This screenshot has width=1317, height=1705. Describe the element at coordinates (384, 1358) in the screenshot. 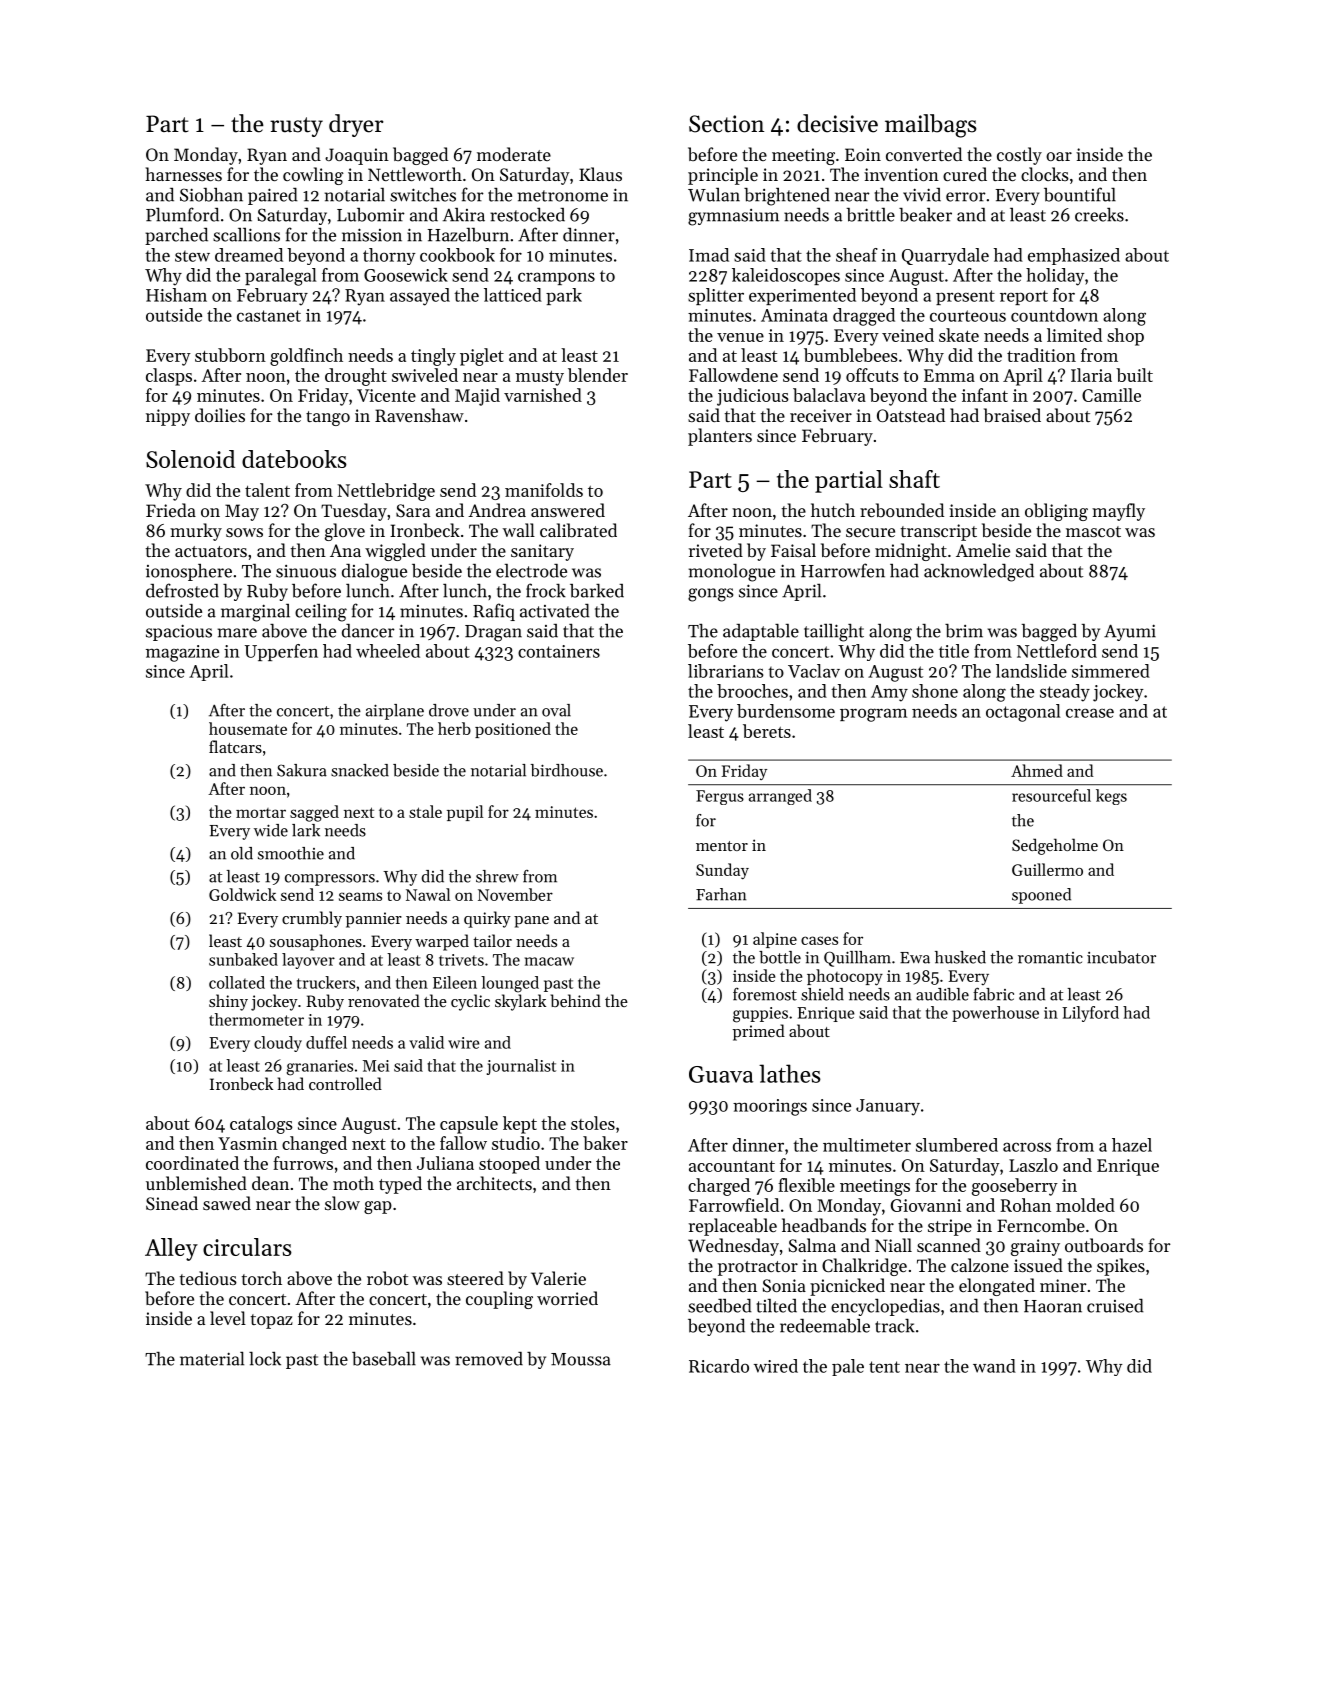

I see `baseball` at that location.
